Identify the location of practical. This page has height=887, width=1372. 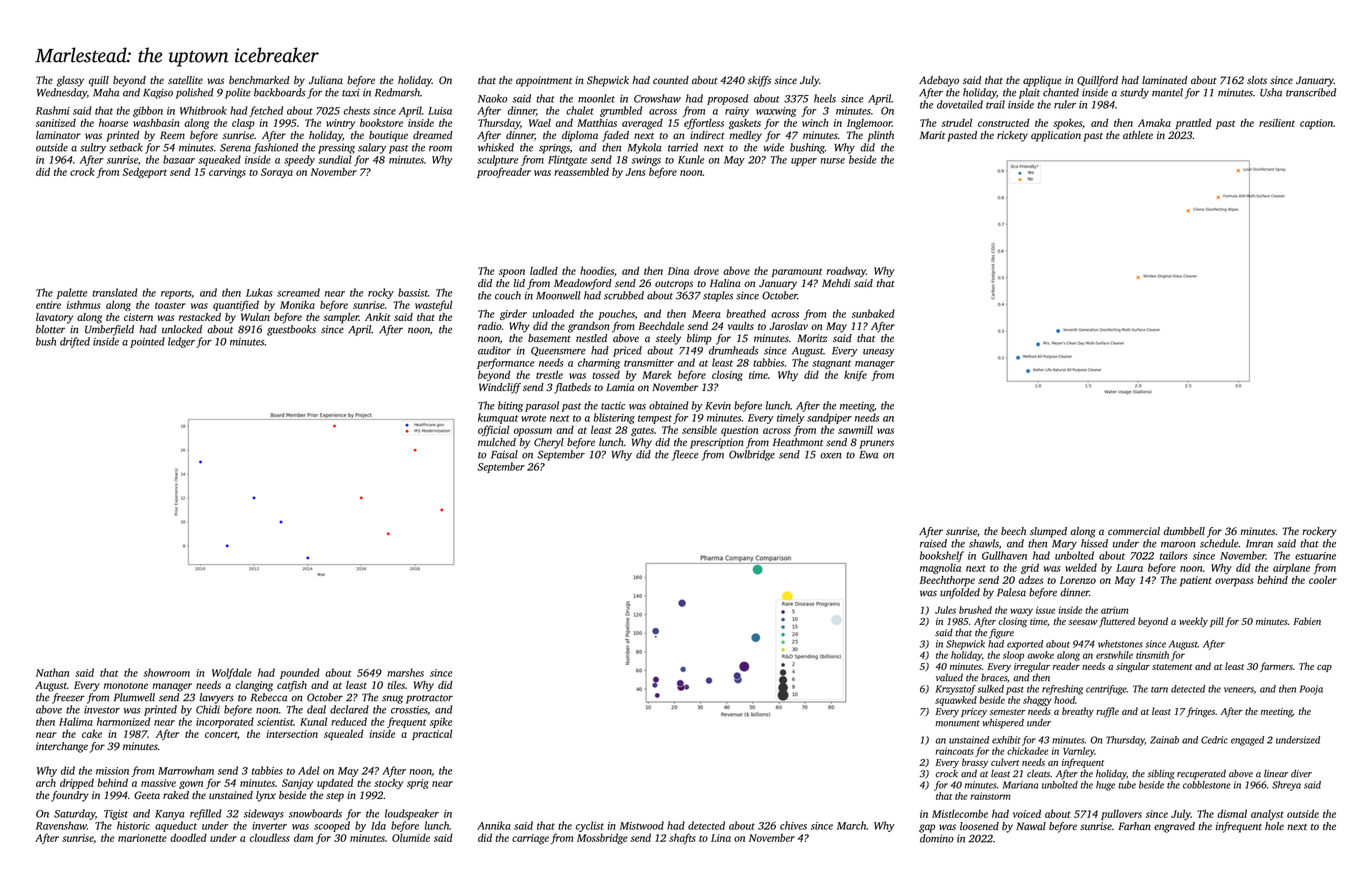
(432, 734).
